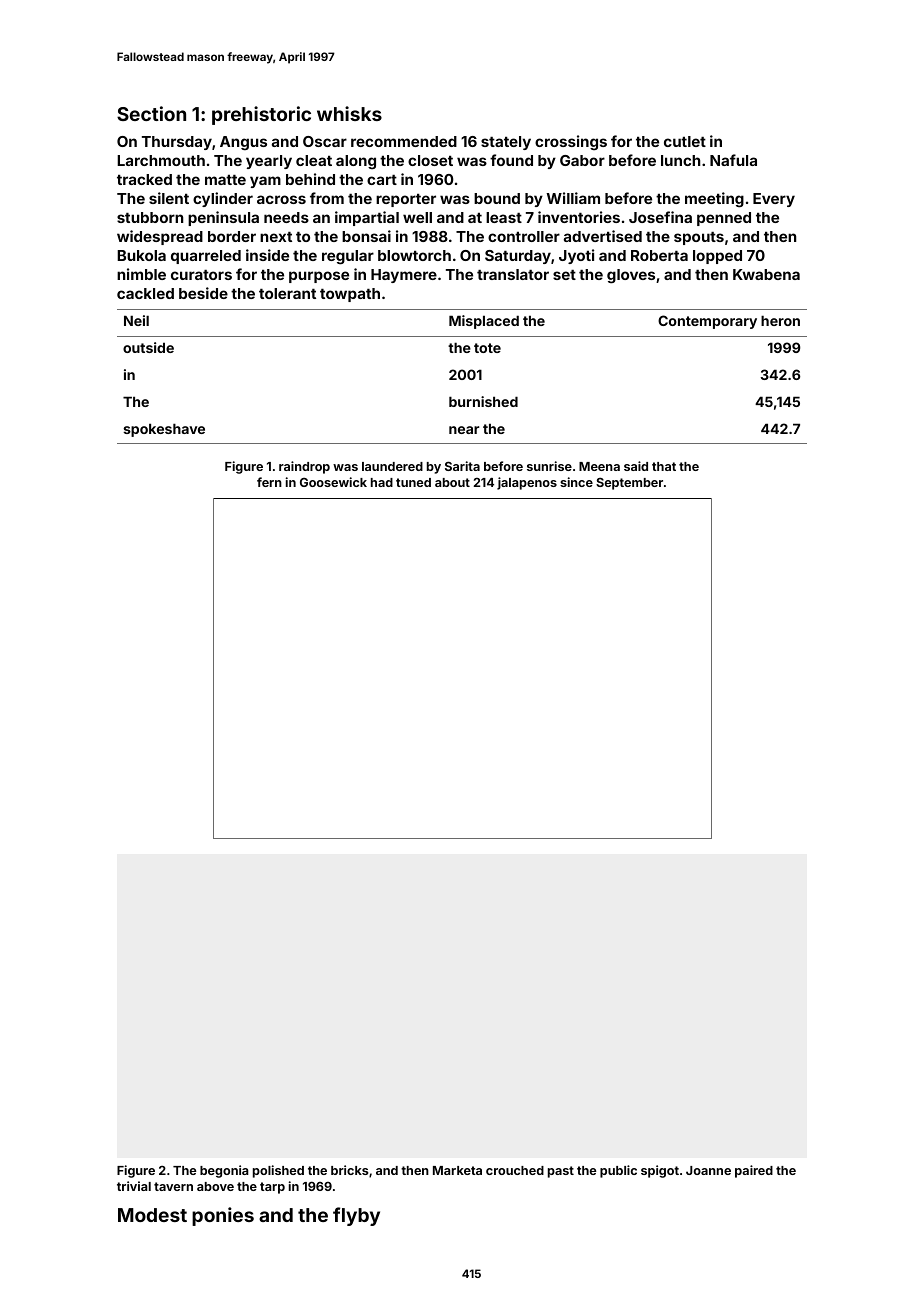 This screenshot has height=1308, width=924. Describe the element at coordinates (382, 482) in the screenshot. I see `had` at that location.
